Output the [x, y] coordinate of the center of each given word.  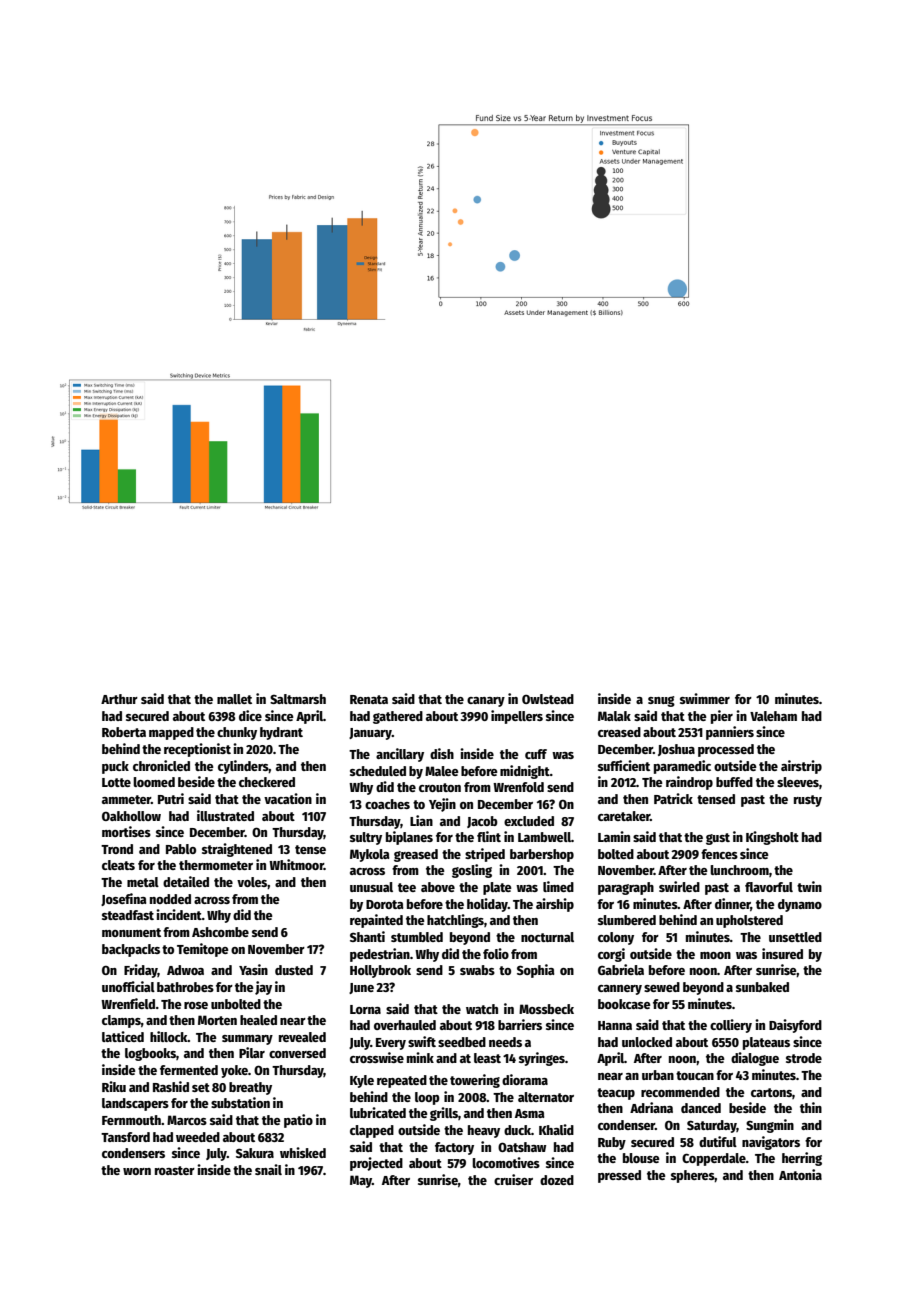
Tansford [125, 1137]
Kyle [362, 1081]
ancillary [400, 755]
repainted [376, 921]
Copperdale [714, 1159]
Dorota [385, 904]
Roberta [124, 732]
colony [616, 938]
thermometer [216, 865]
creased [619, 732]
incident [179, 914]
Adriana [651, 1107]
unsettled [795, 937]
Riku [114, 1086]
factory [454, 1148]
